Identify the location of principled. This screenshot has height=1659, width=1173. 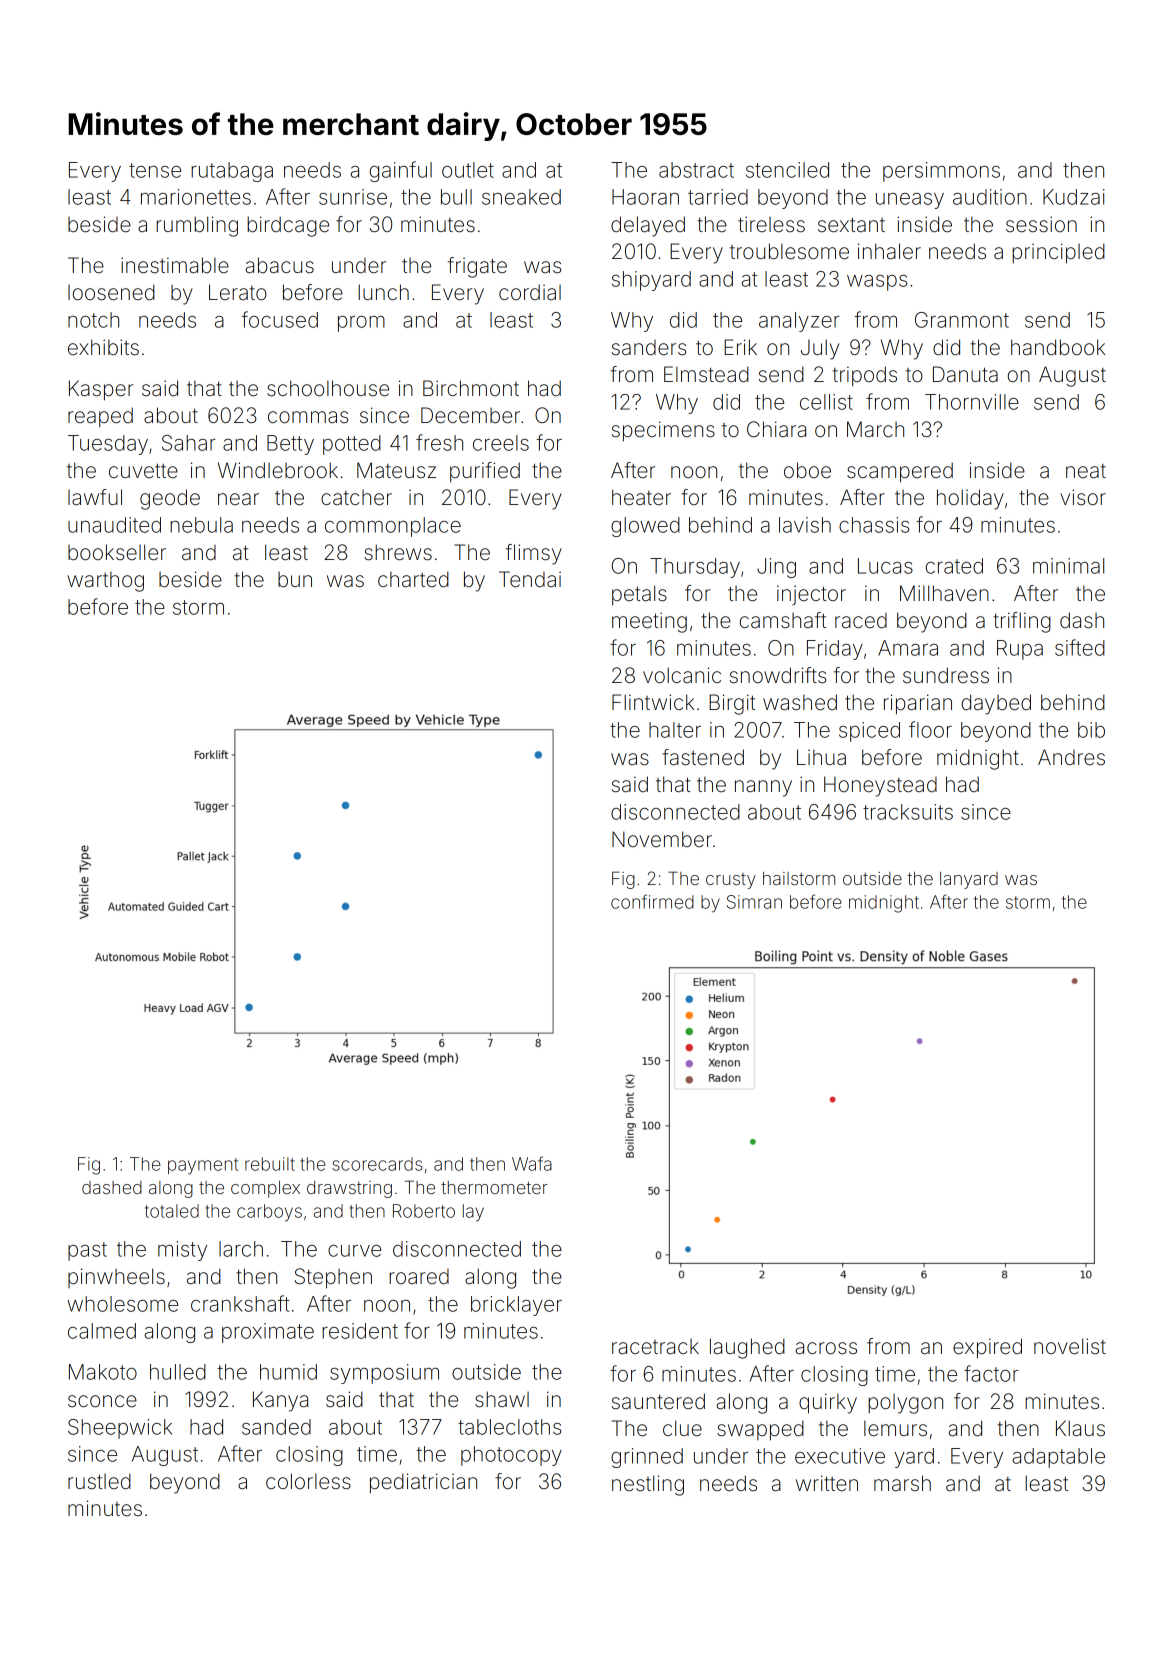
(1058, 253).
